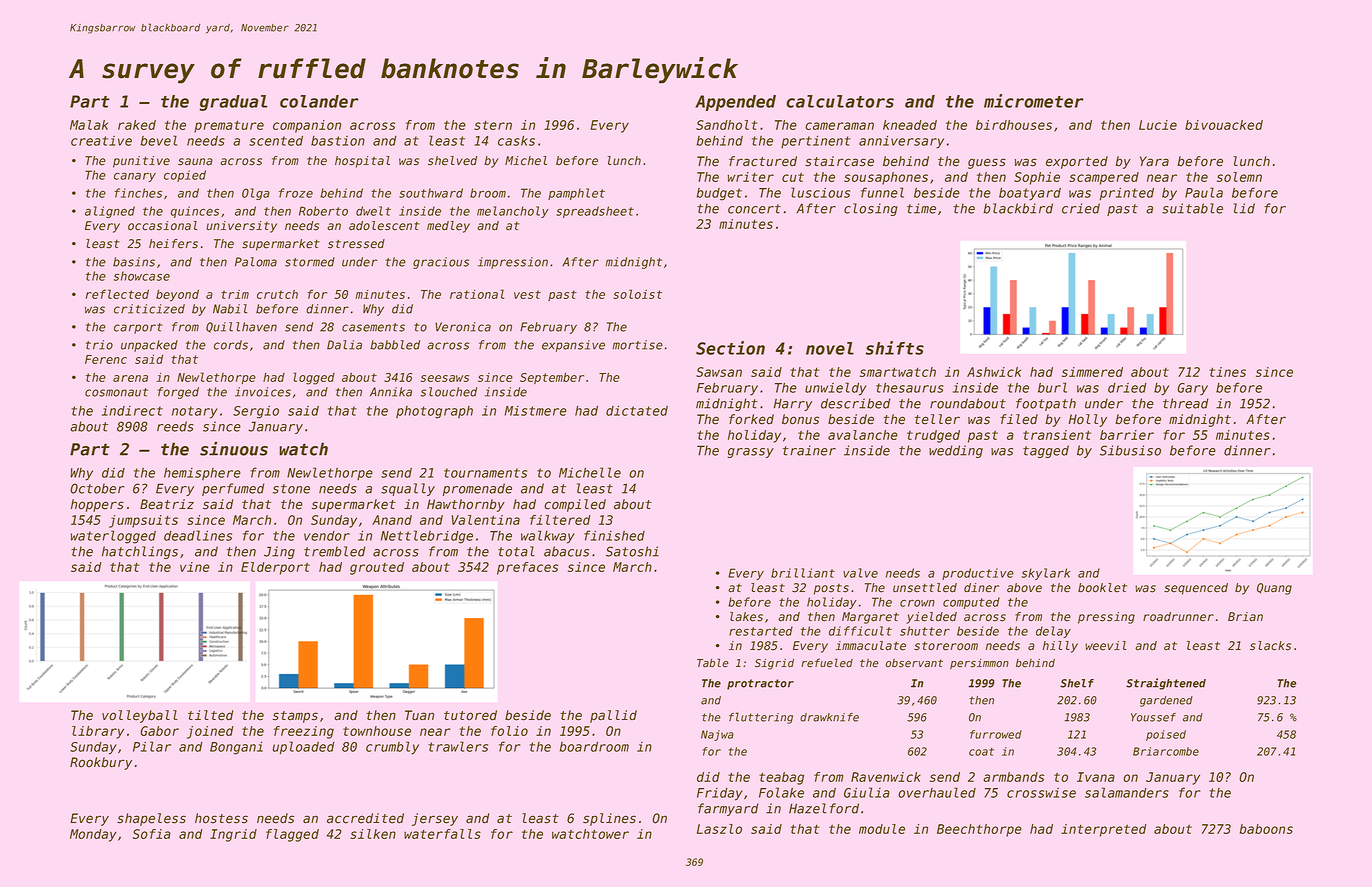 The width and height of the screenshot is (1372, 887). Describe the element at coordinates (1130, 450) in the screenshot. I see `Sibusiso` at that location.
